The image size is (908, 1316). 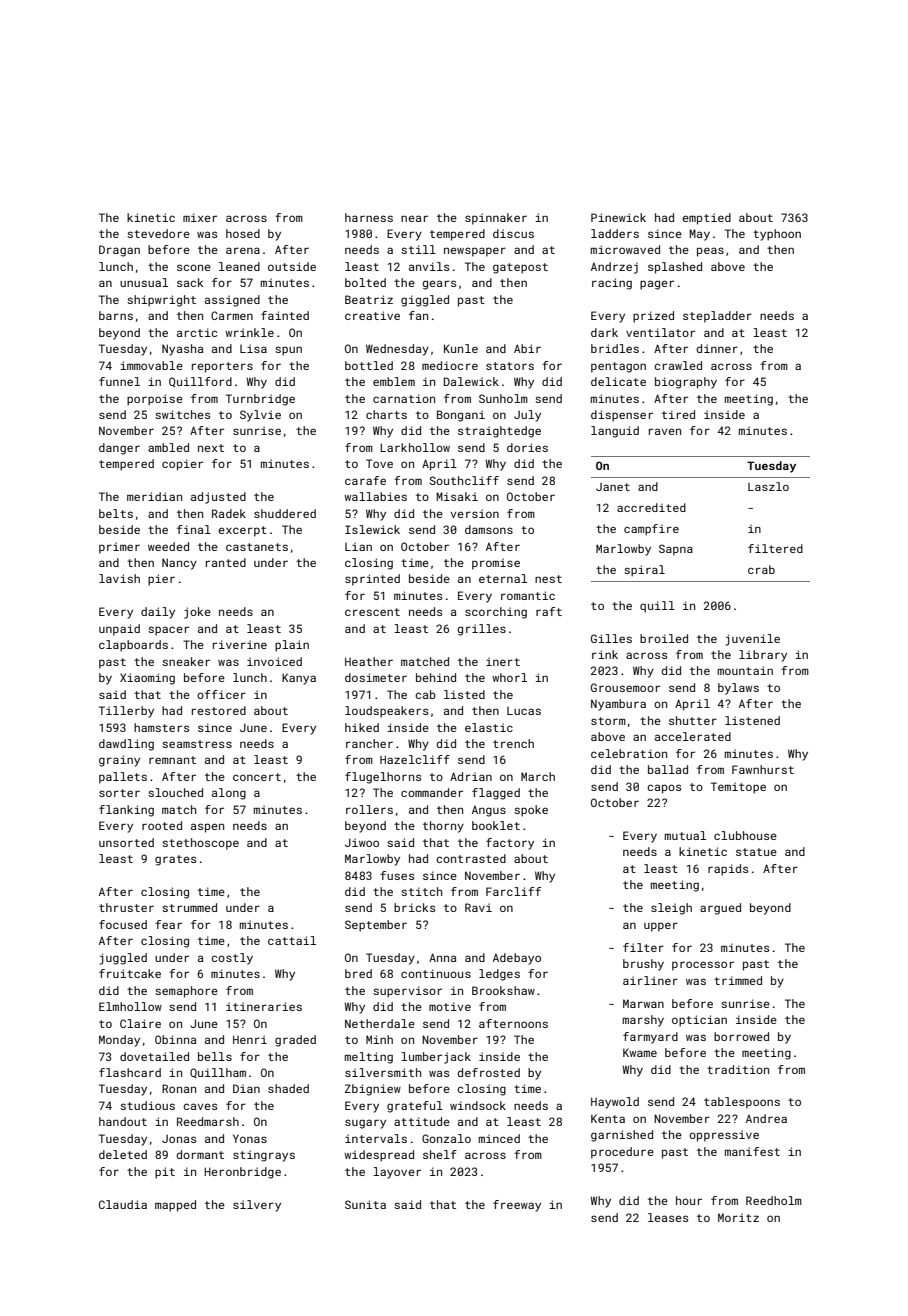 What do you see at coordinates (503, 661) in the document?
I see `inert` at bounding box center [503, 661].
